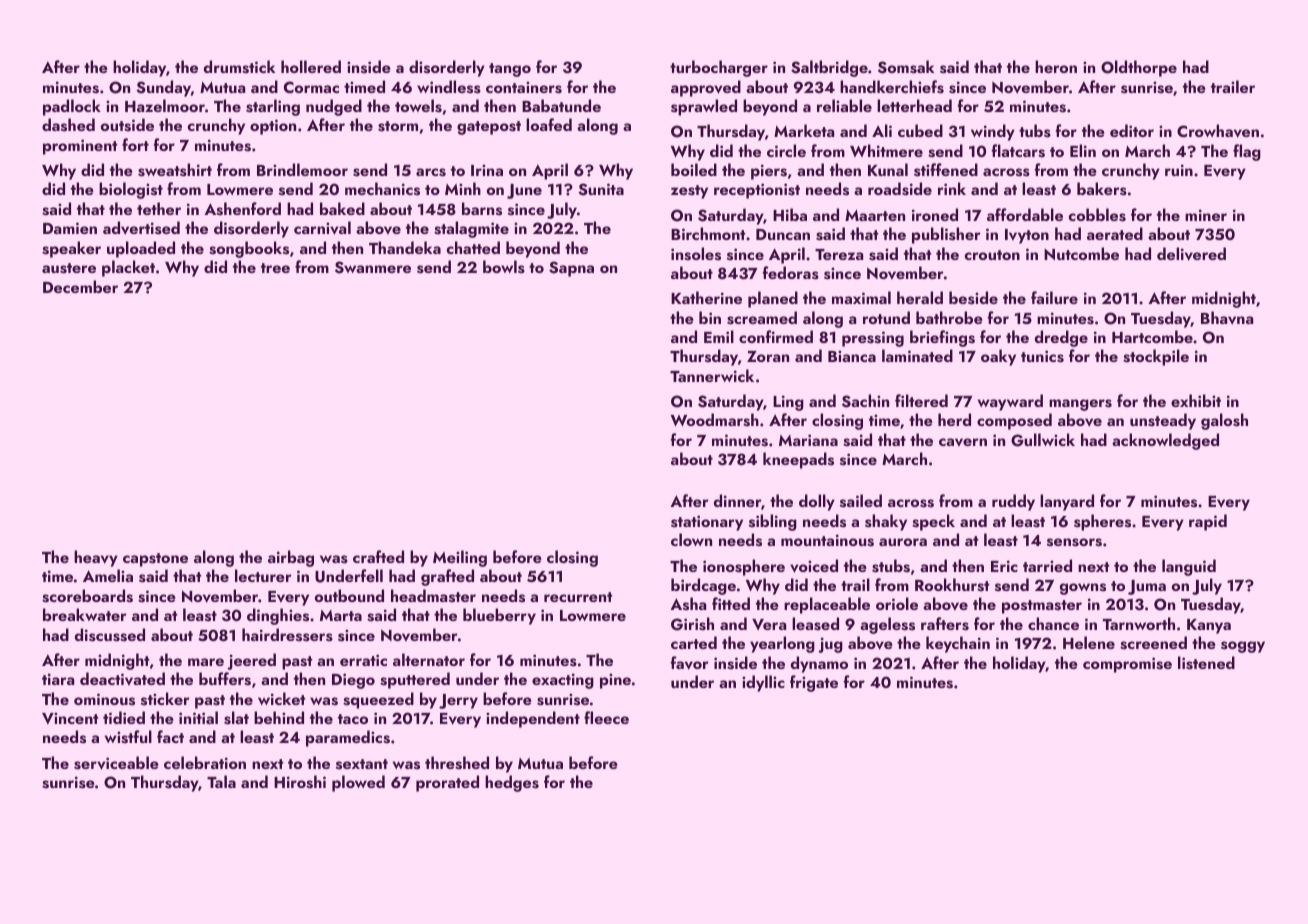 This screenshot has height=924, width=1308. I want to click on chance, so click(1053, 623).
